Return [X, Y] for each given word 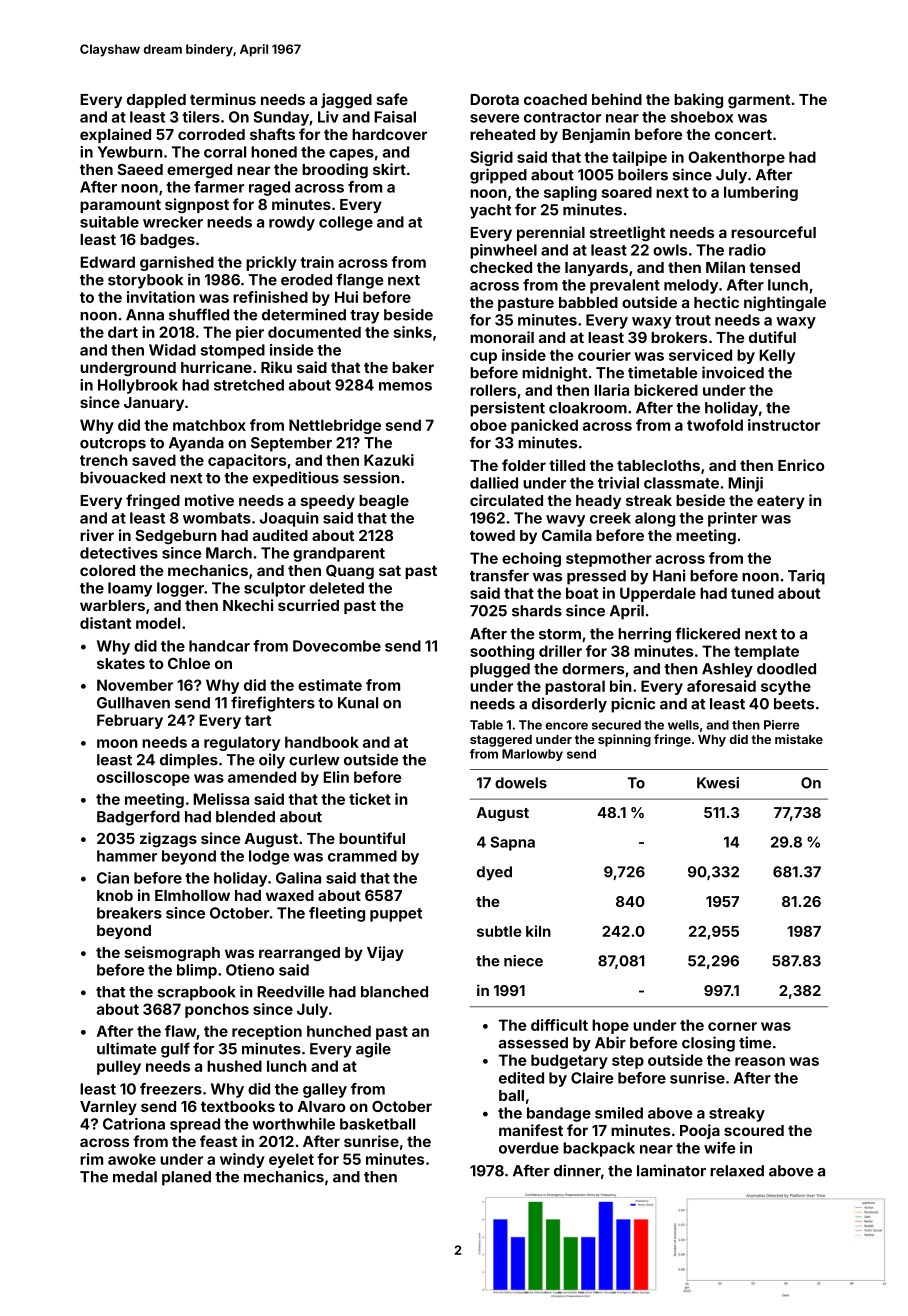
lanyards [596, 269]
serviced [700, 355]
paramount [120, 206]
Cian [113, 878]
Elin [336, 777]
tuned [752, 593]
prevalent [625, 286]
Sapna [512, 843]
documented [314, 332]
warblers [112, 605]
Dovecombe [337, 646]
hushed [234, 1066]
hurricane [216, 367]
